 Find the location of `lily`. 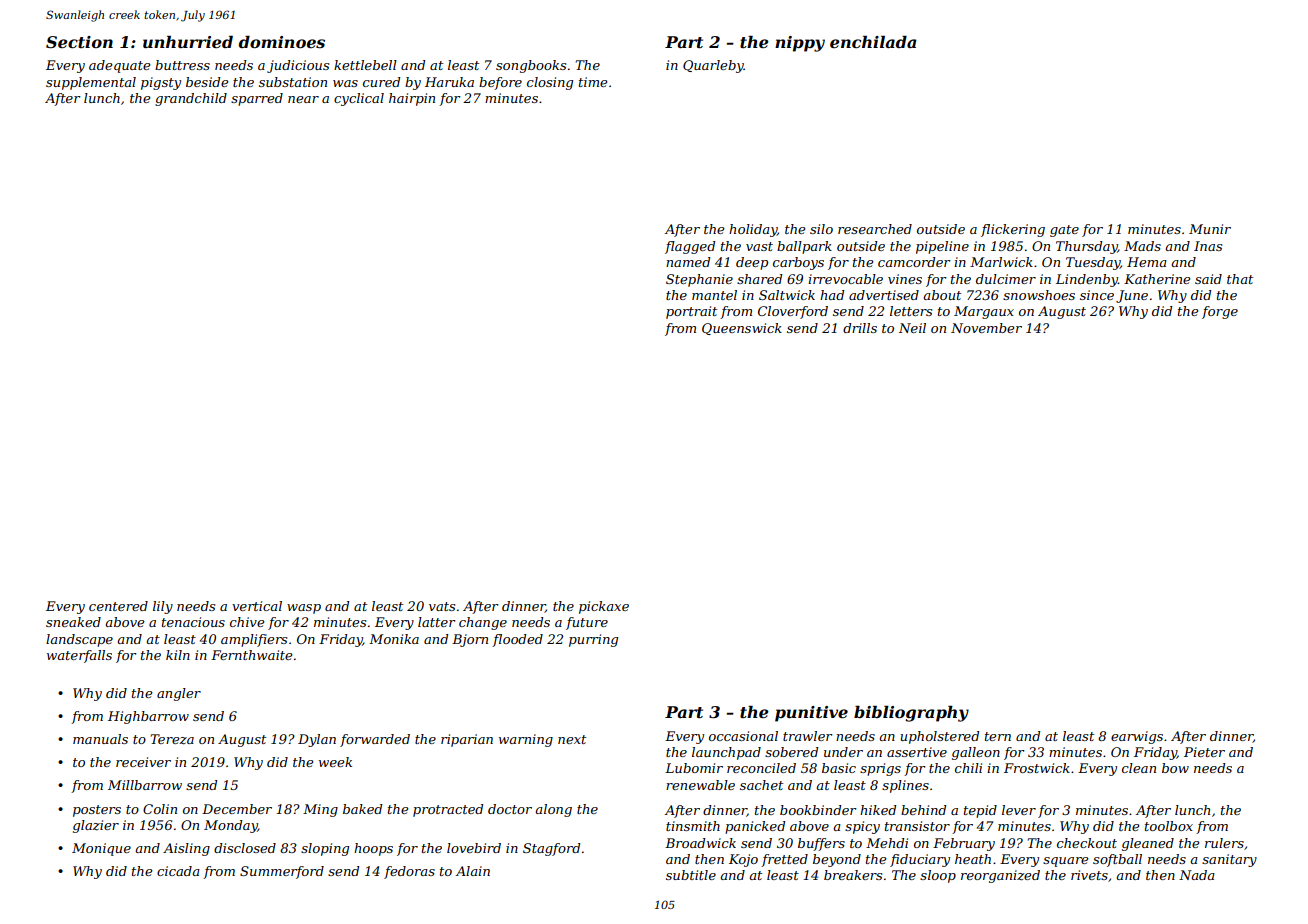

lily is located at coordinates (163, 607).
